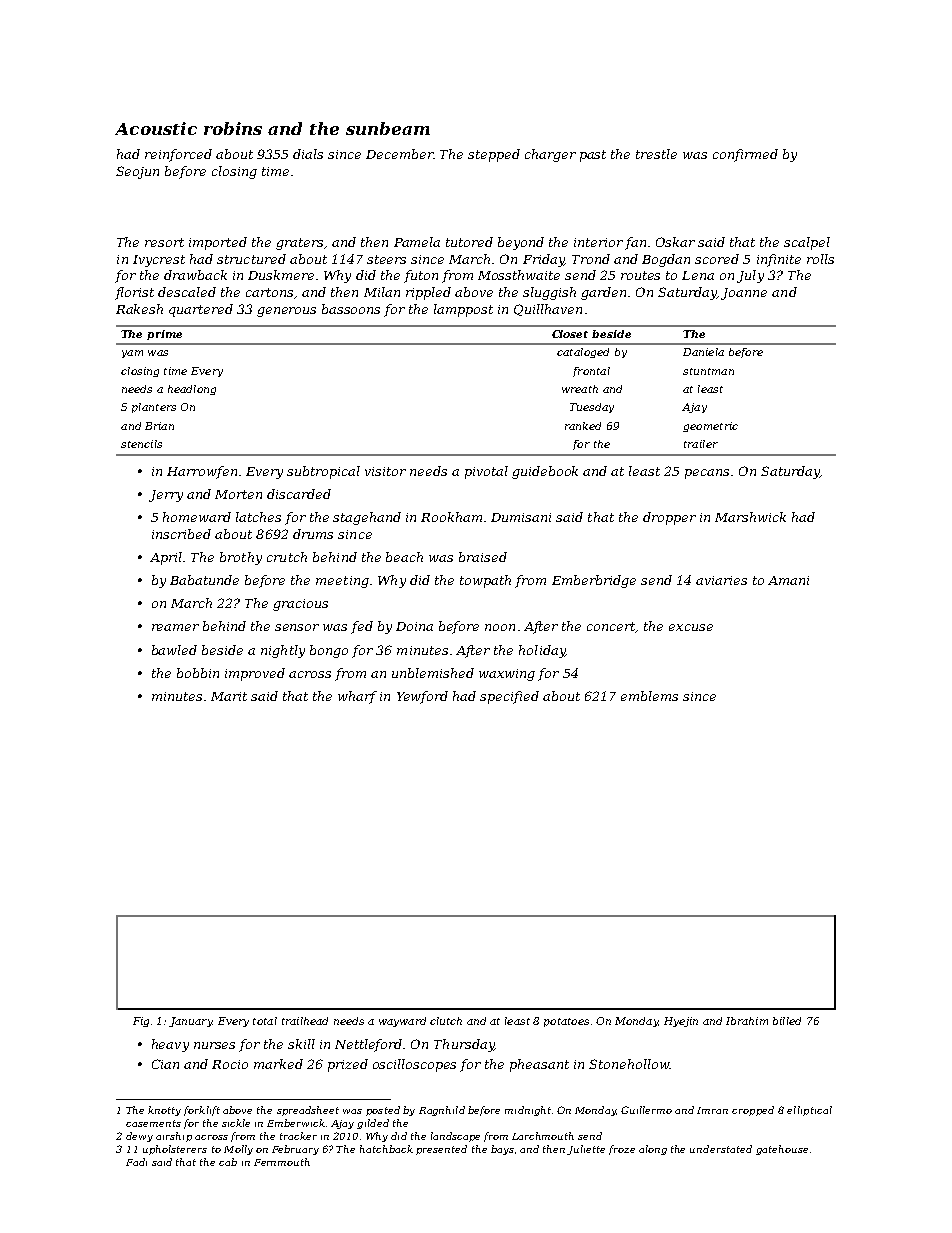 Image resolution: width=952 pixels, height=1233 pixels. Describe the element at coordinates (402, 1022) in the document. I see `wayward` at that location.
